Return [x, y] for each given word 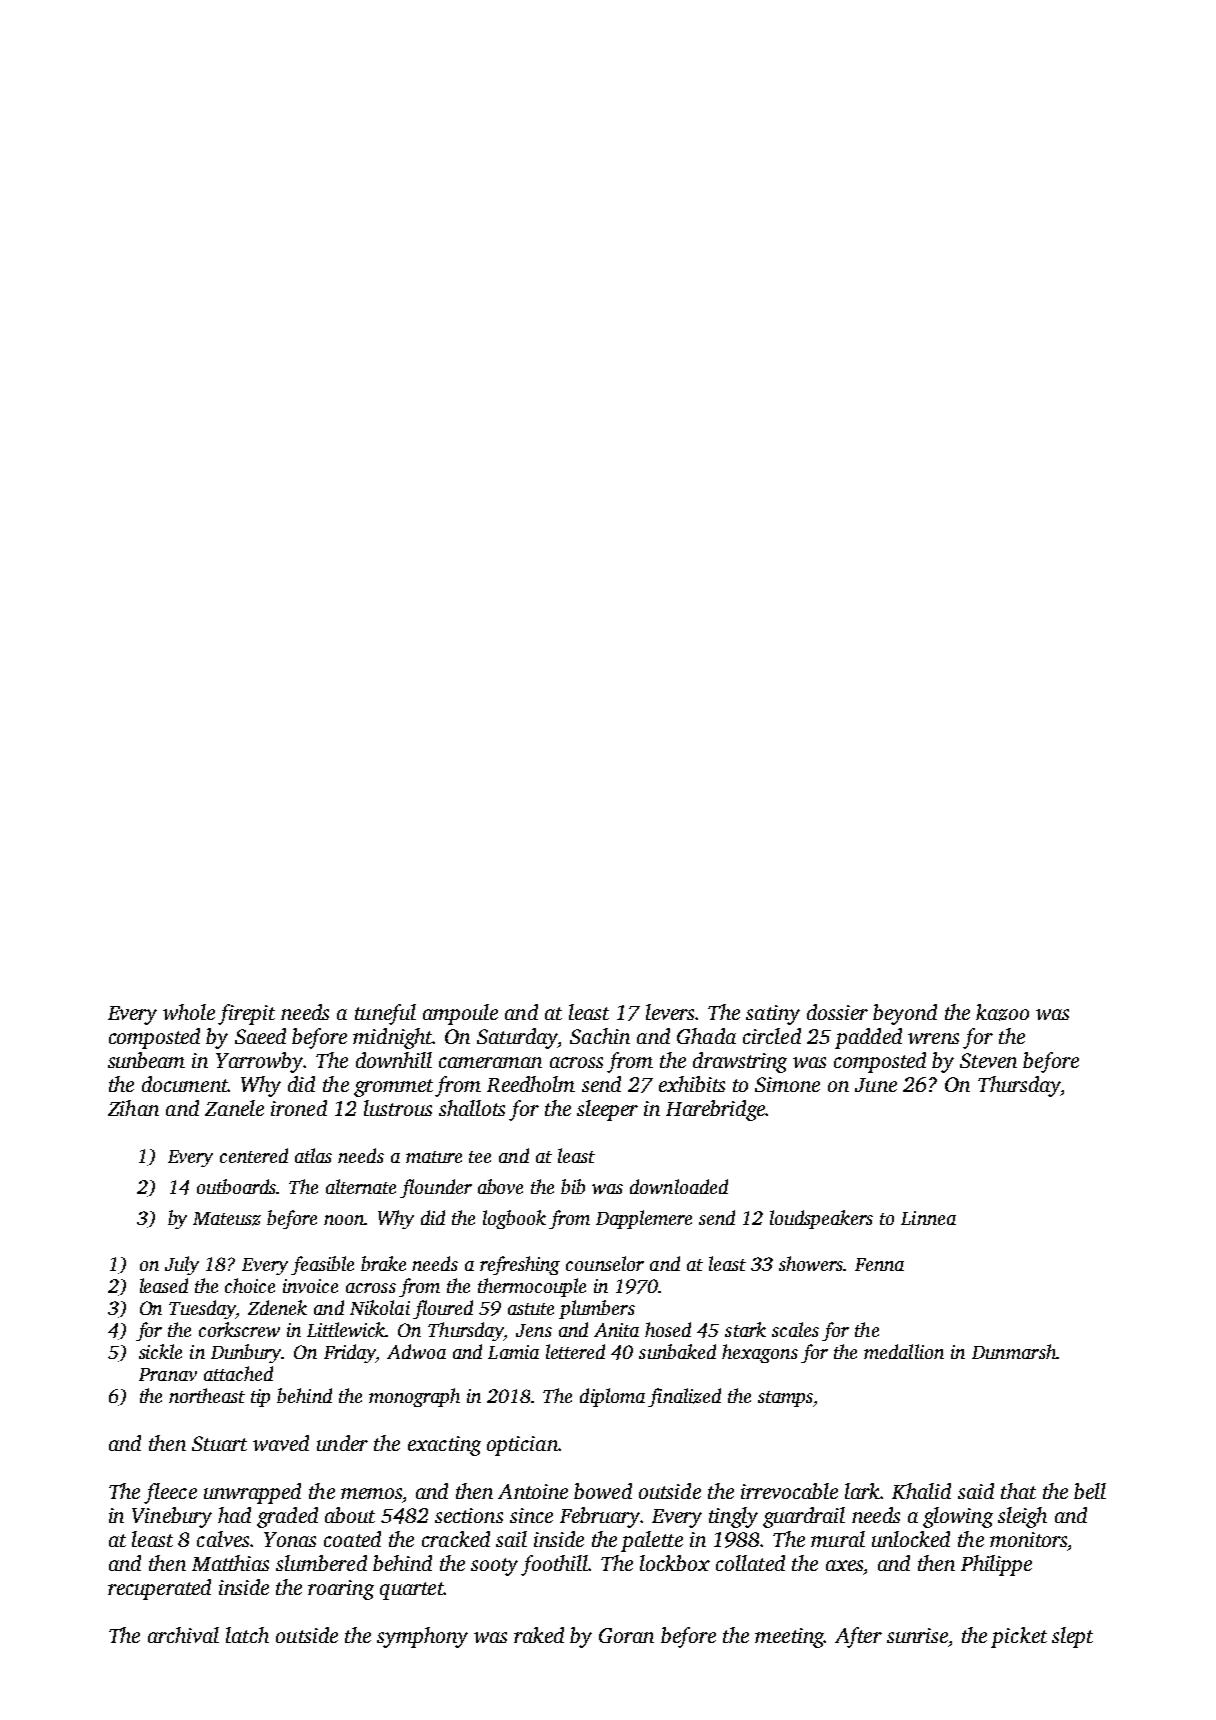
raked [539, 1635]
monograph [414, 1397]
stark [745, 1329]
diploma [612, 1397]
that [1018, 1491]
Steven [988, 1060]
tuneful [385, 1014]
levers [670, 1012]
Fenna [879, 1264]
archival [183, 1635]
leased [164, 1285]
